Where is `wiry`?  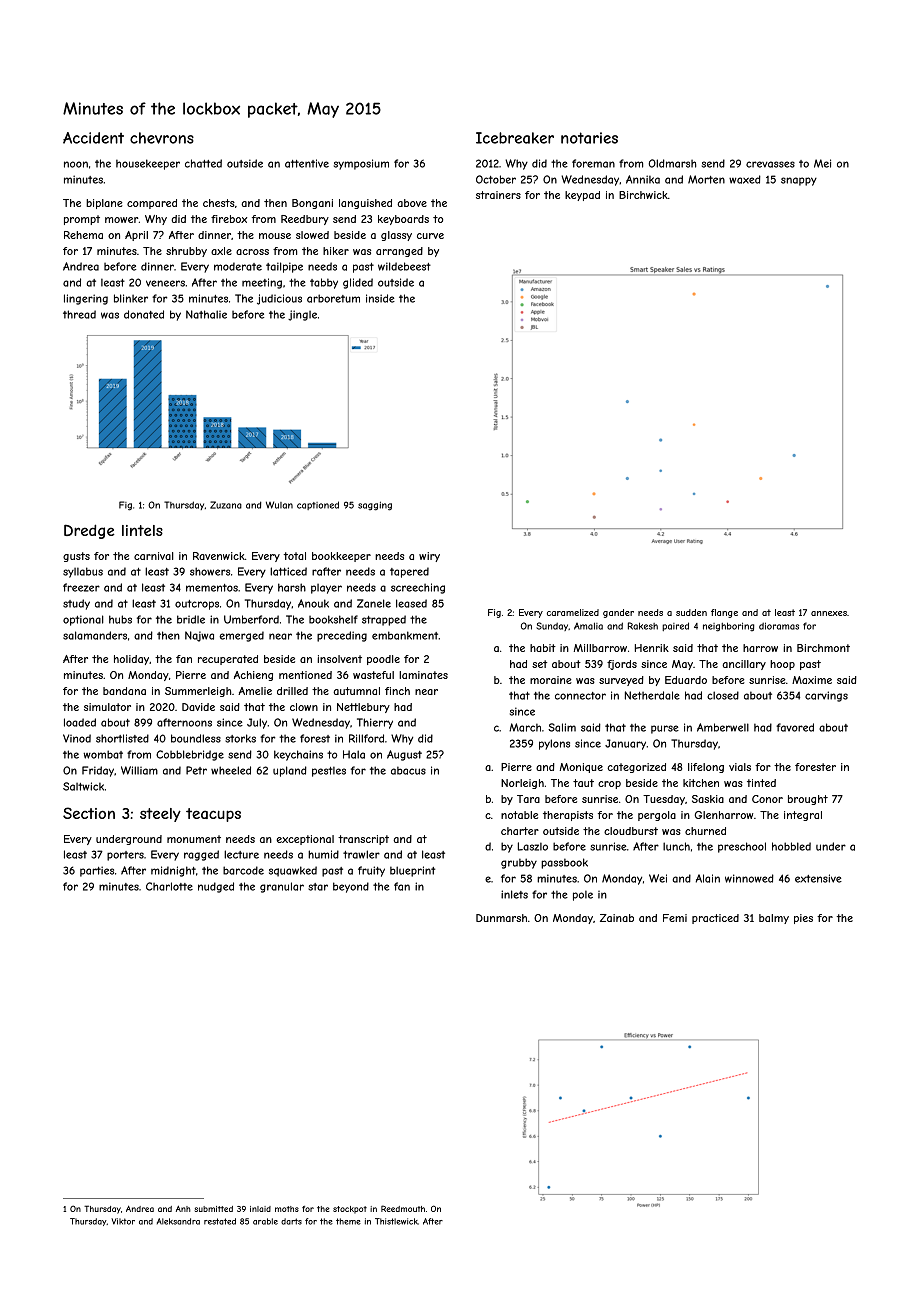 wiry is located at coordinates (429, 557).
